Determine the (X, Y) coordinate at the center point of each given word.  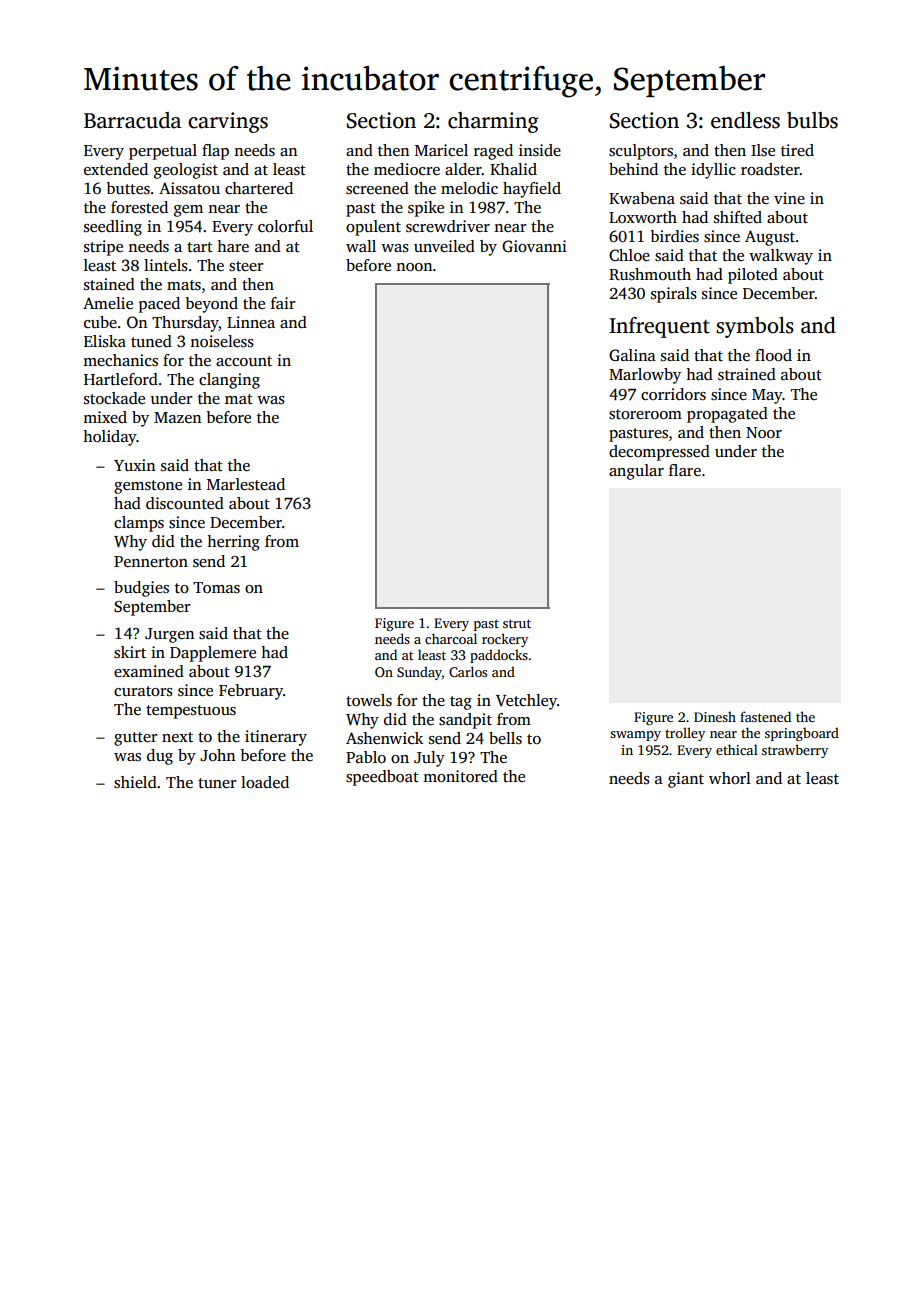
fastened (765, 716)
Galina (632, 355)
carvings (228, 122)
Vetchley (526, 702)
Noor (764, 432)
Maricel (441, 150)
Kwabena (642, 198)
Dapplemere (213, 654)
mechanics (120, 360)
